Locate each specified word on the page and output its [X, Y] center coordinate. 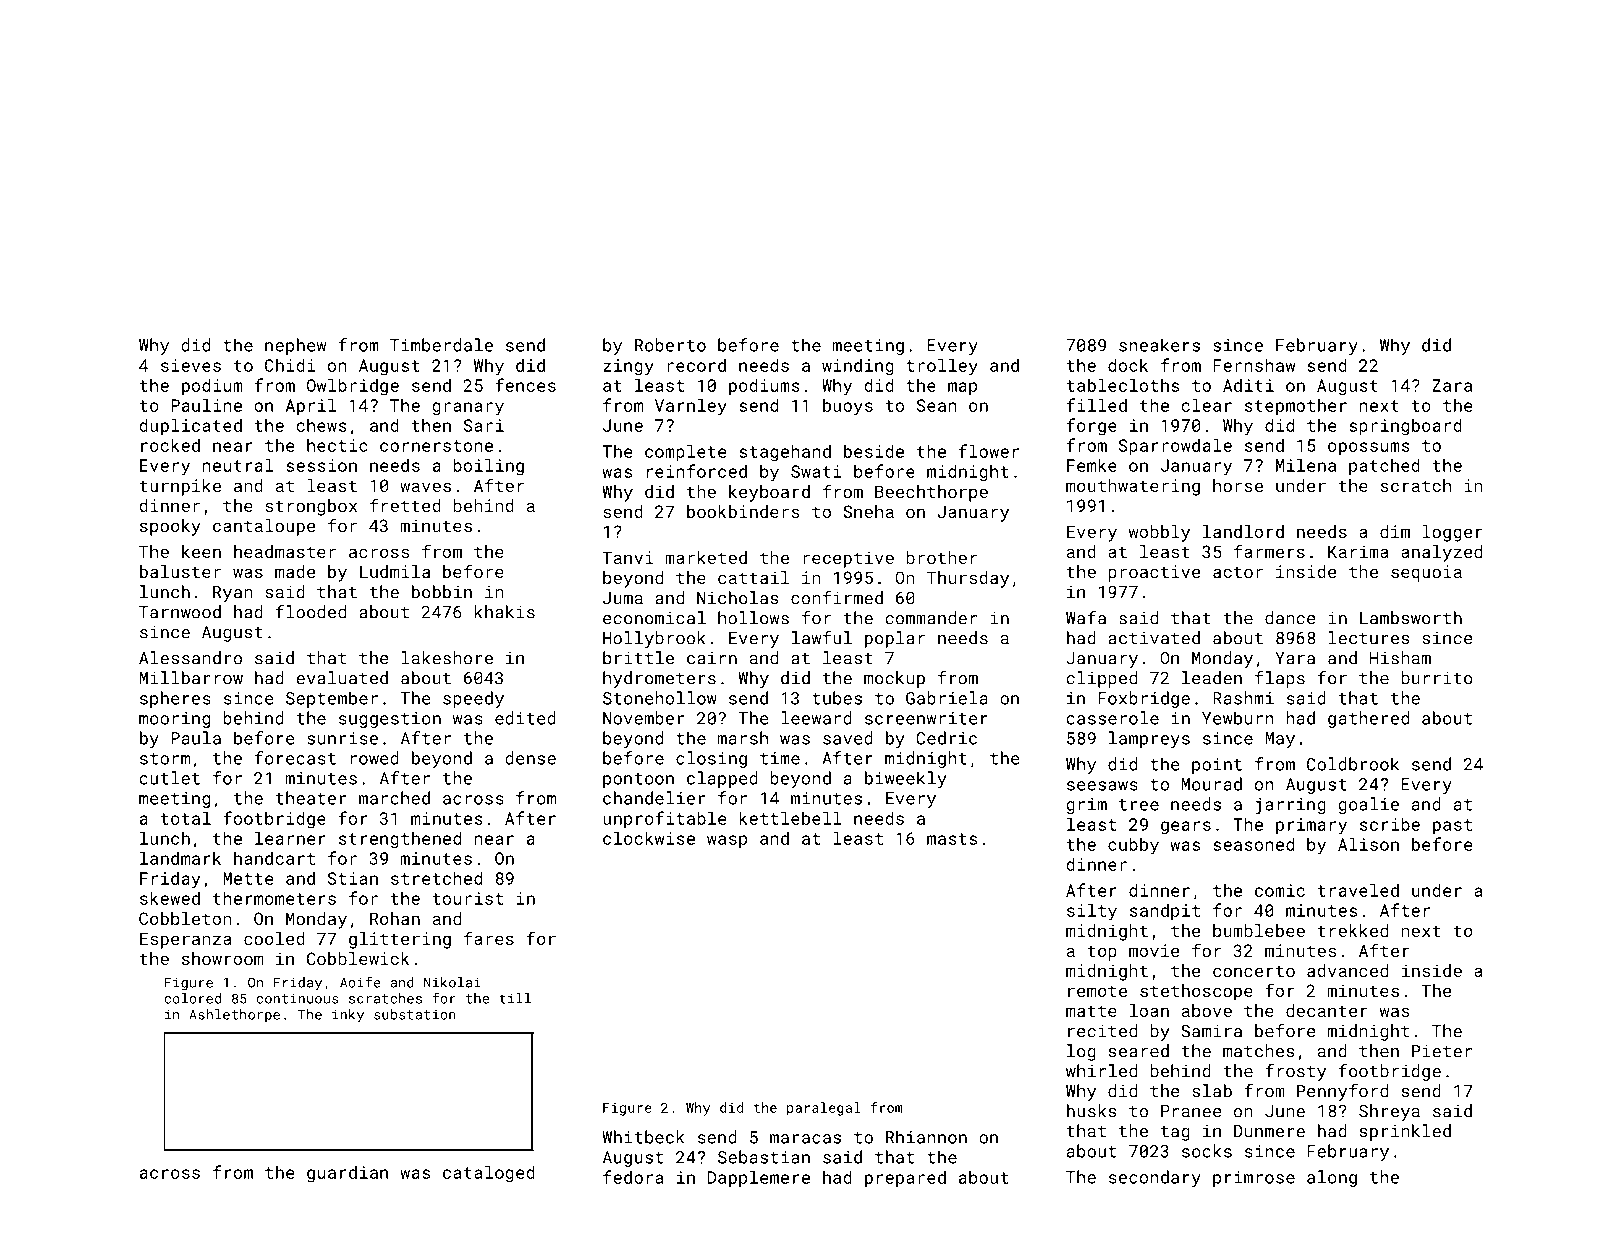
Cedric [946, 738]
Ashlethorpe [234, 1015]
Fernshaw [1254, 365]
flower [989, 451]
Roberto [670, 345]
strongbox [311, 507]
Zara [1452, 385]
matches [1259, 1051]
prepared [905, 1179]
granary [468, 409]
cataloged [489, 1174]
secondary [1155, 1178]
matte [1091, 1011]
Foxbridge [1144, 699]
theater [311, 798]
